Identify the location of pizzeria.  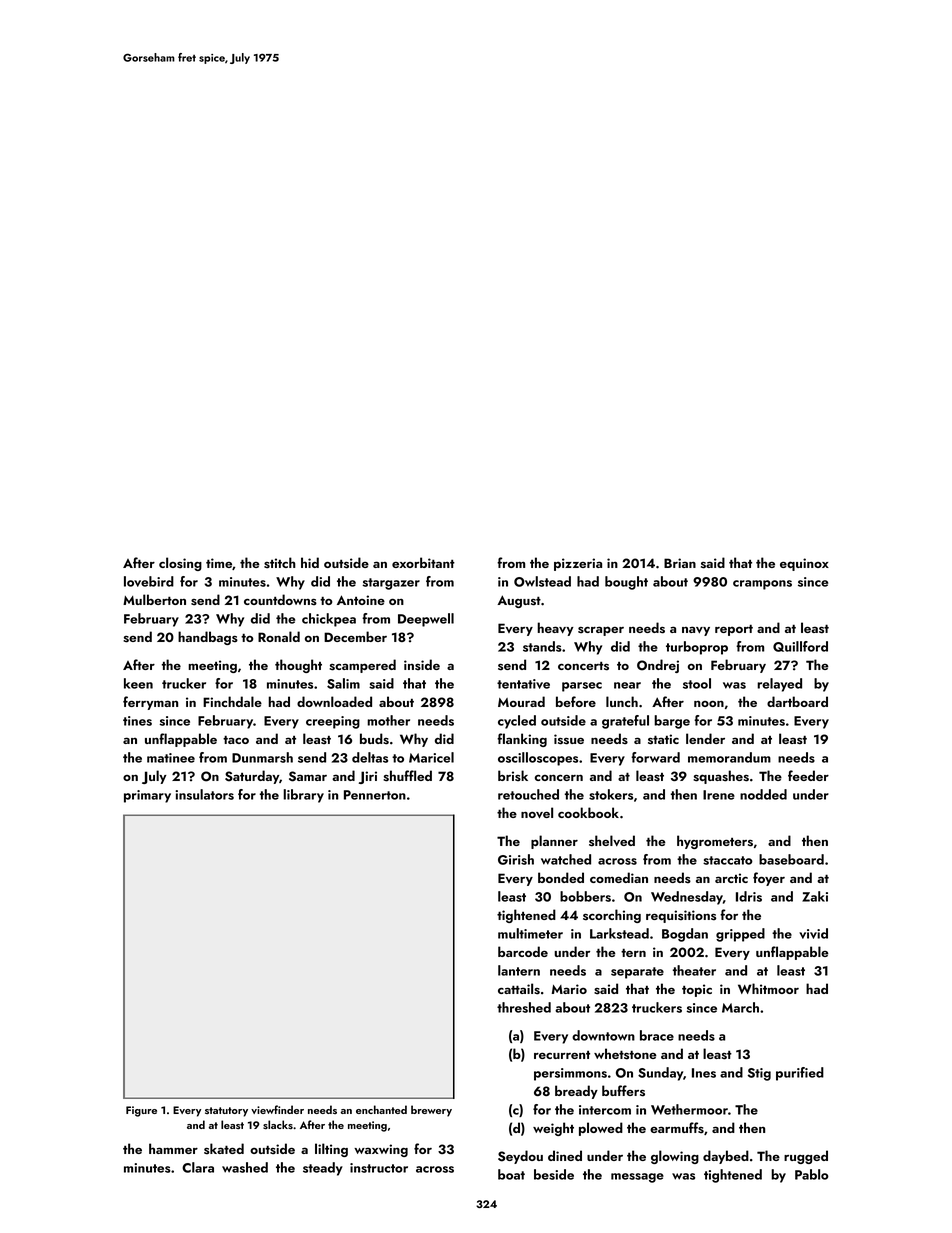
(578, 564).
